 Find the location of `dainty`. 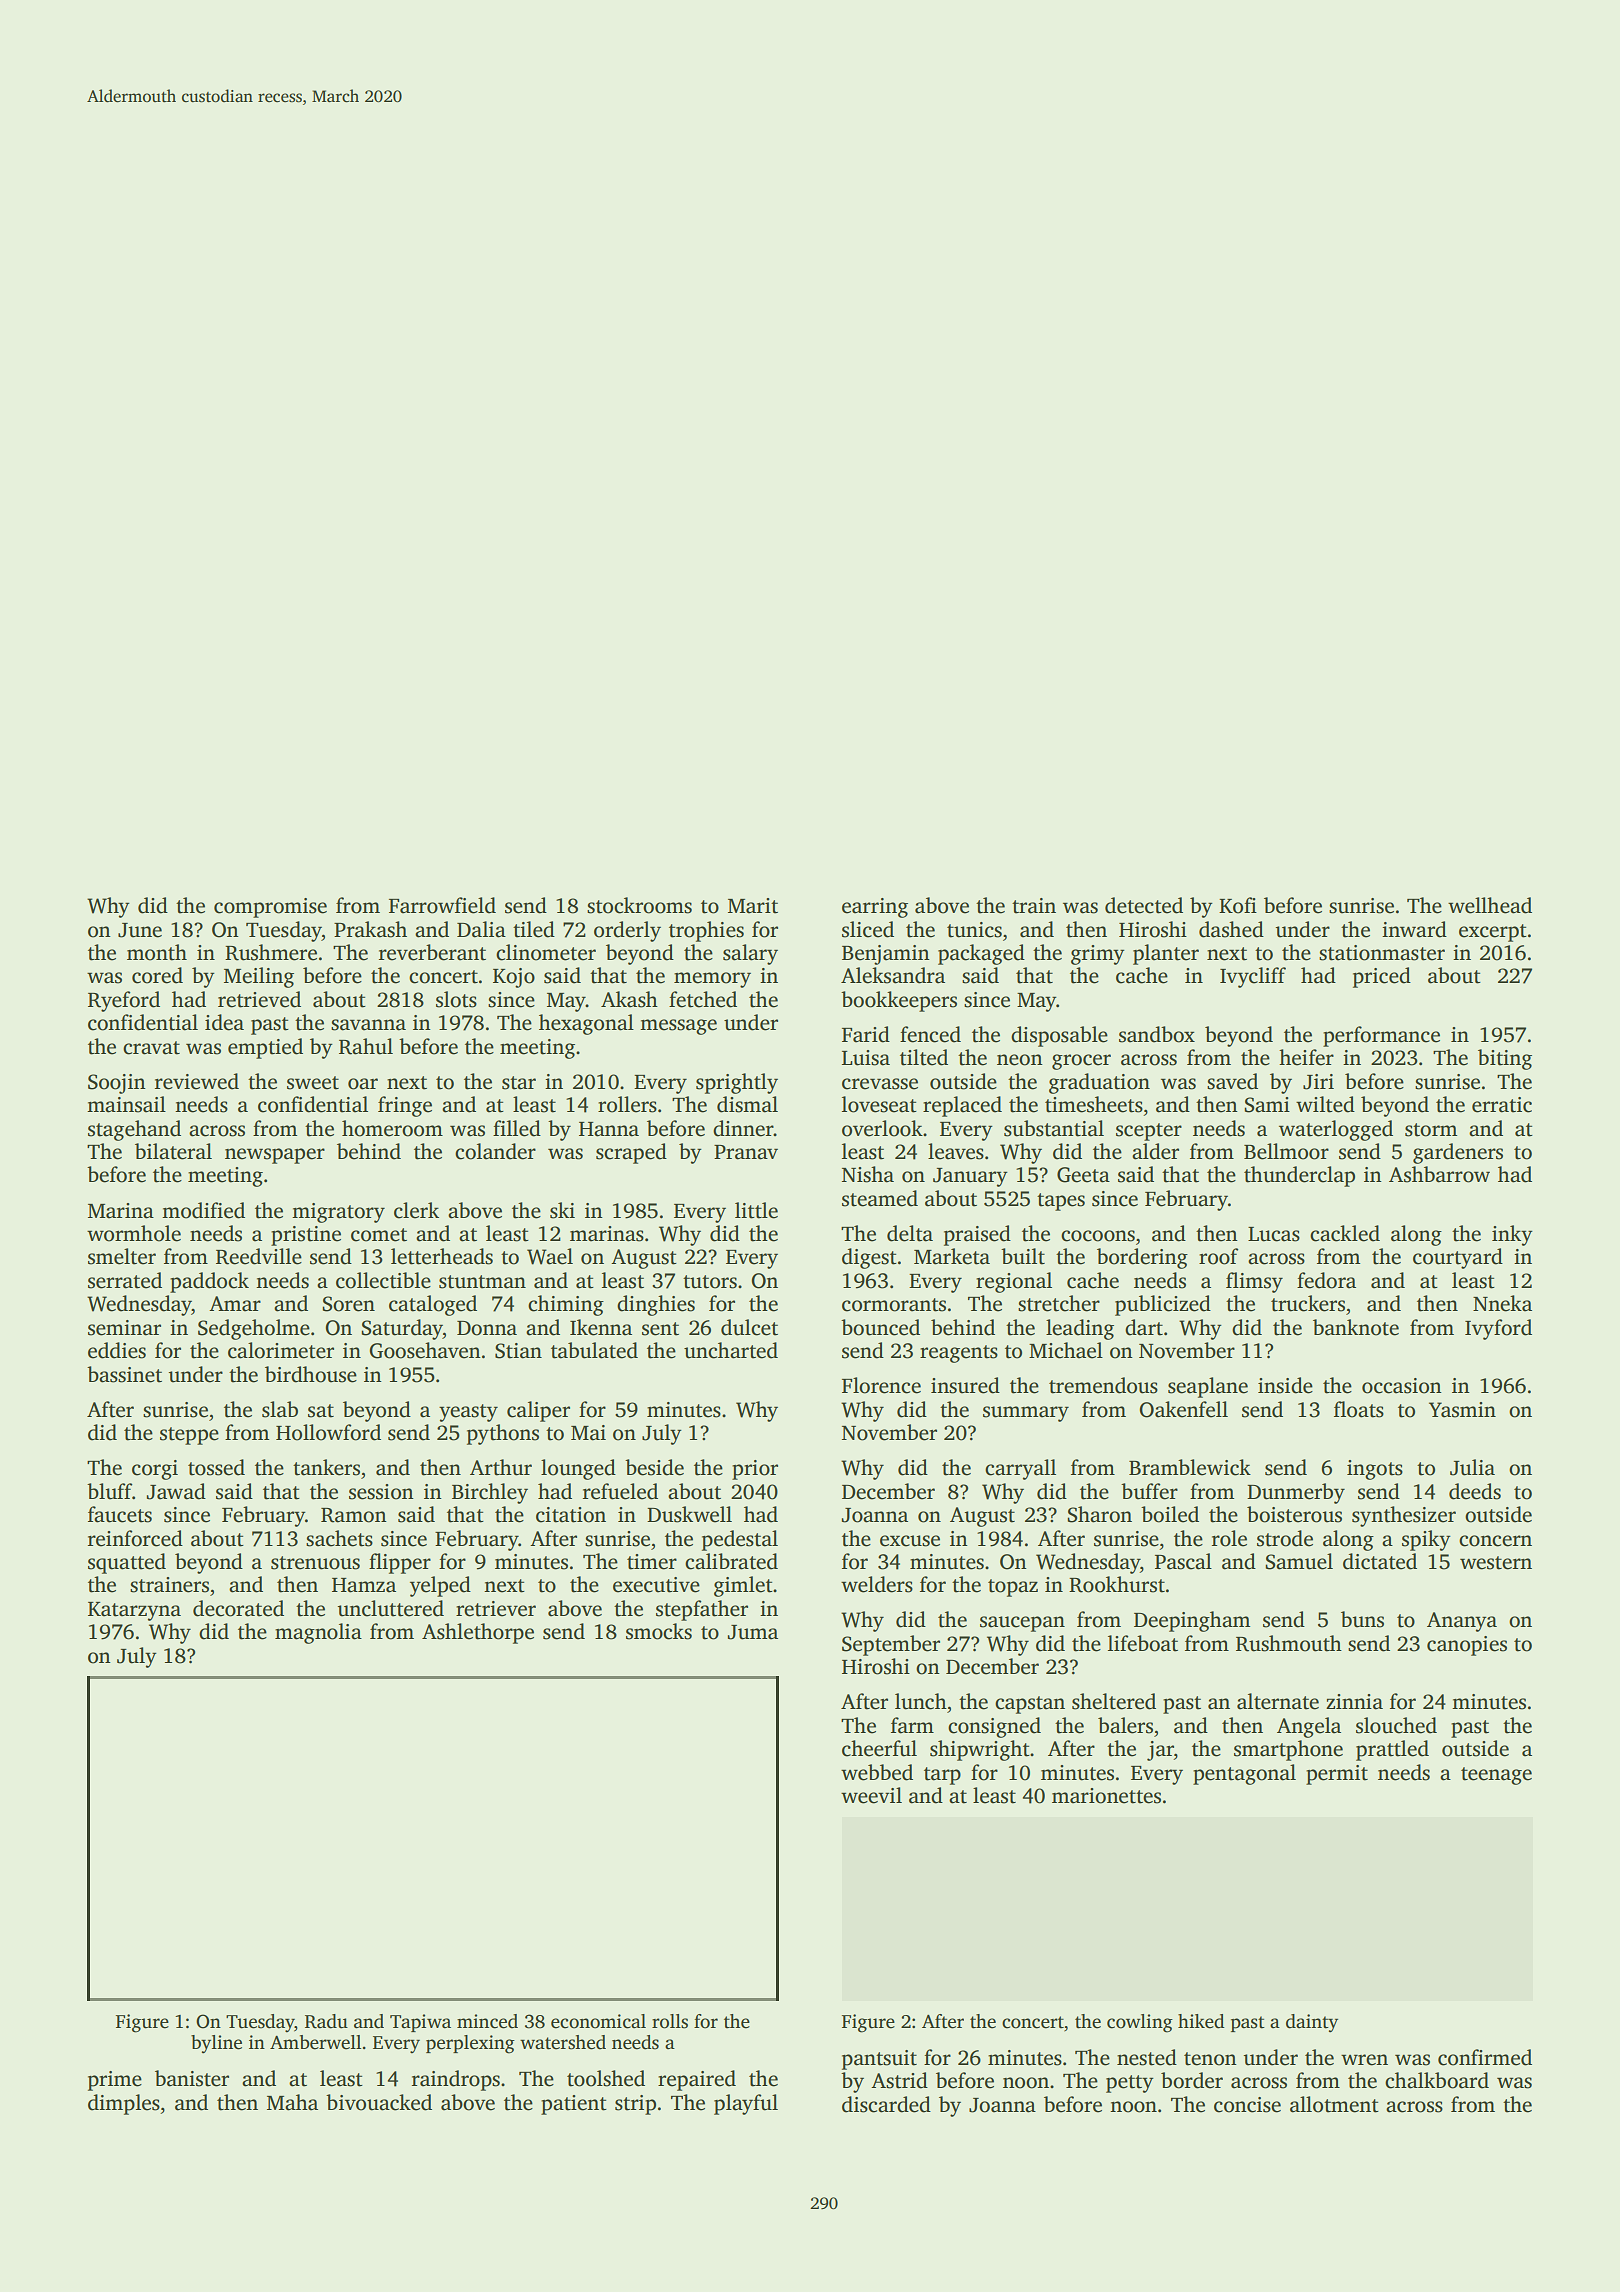

dainty is located at coordinates (1312, 2023).
